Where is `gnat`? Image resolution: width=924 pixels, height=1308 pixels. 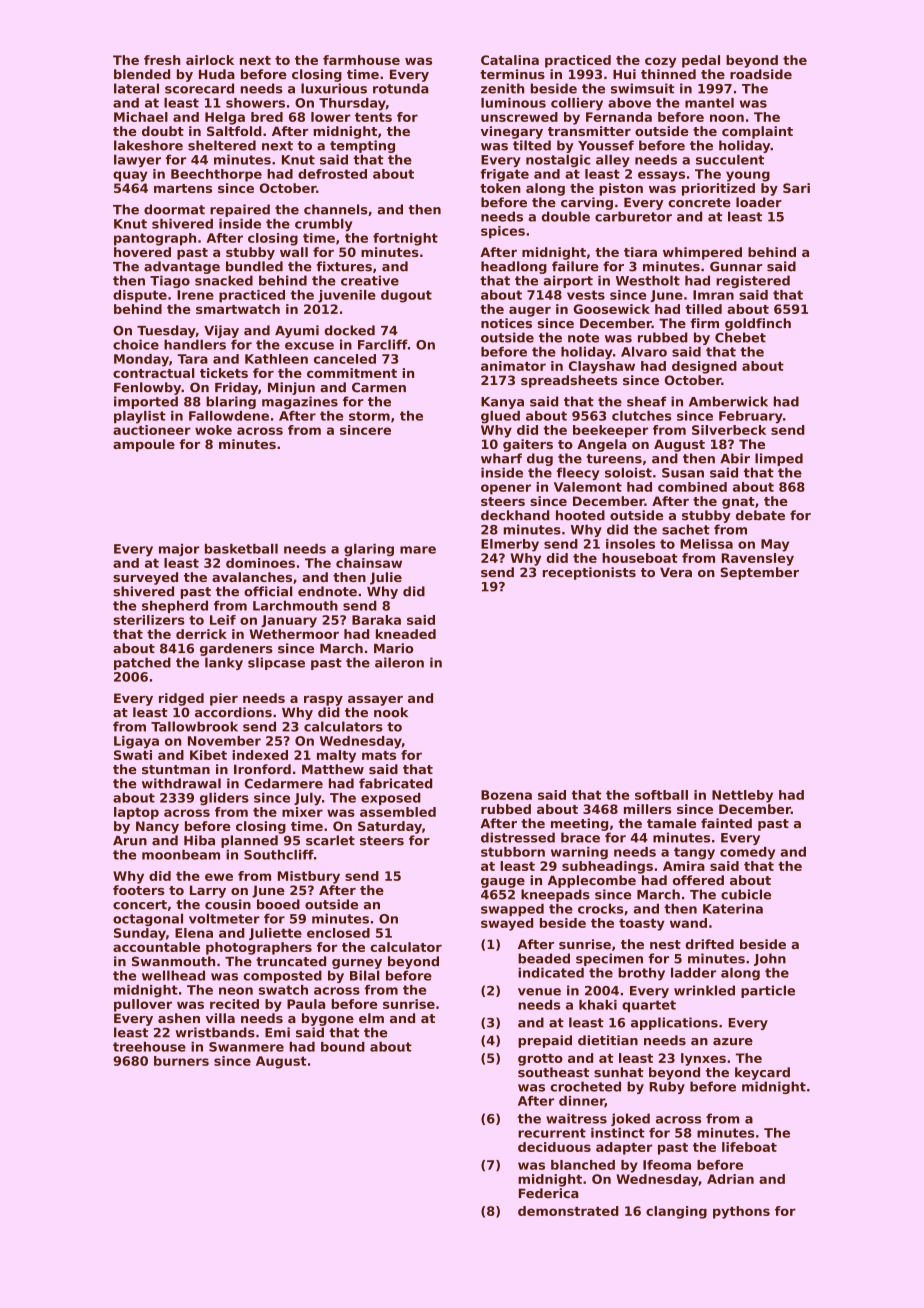 gnat is located at coordinates (738, 503).
